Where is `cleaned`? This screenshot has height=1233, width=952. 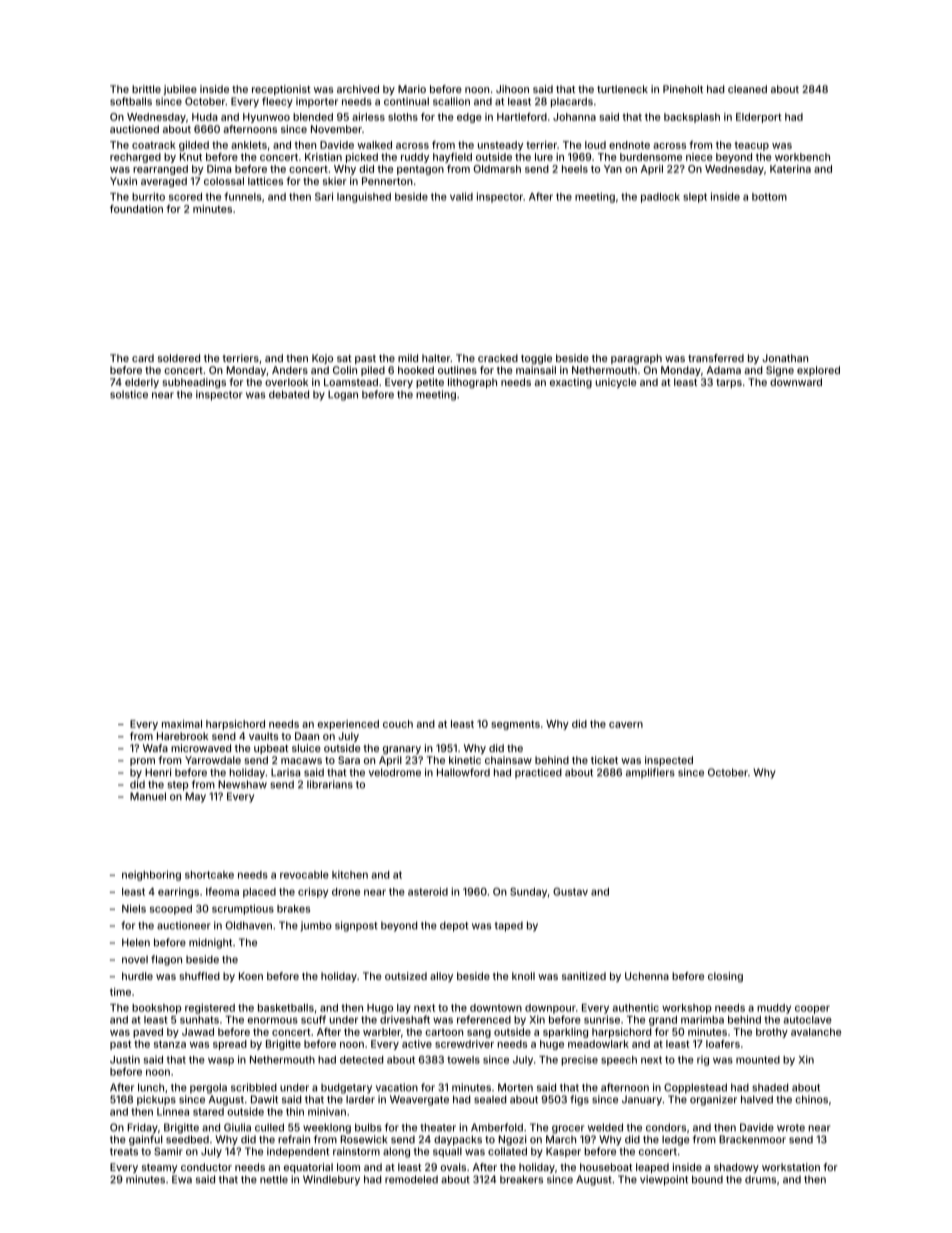
cleaned is located at coordinates (747, 89).
